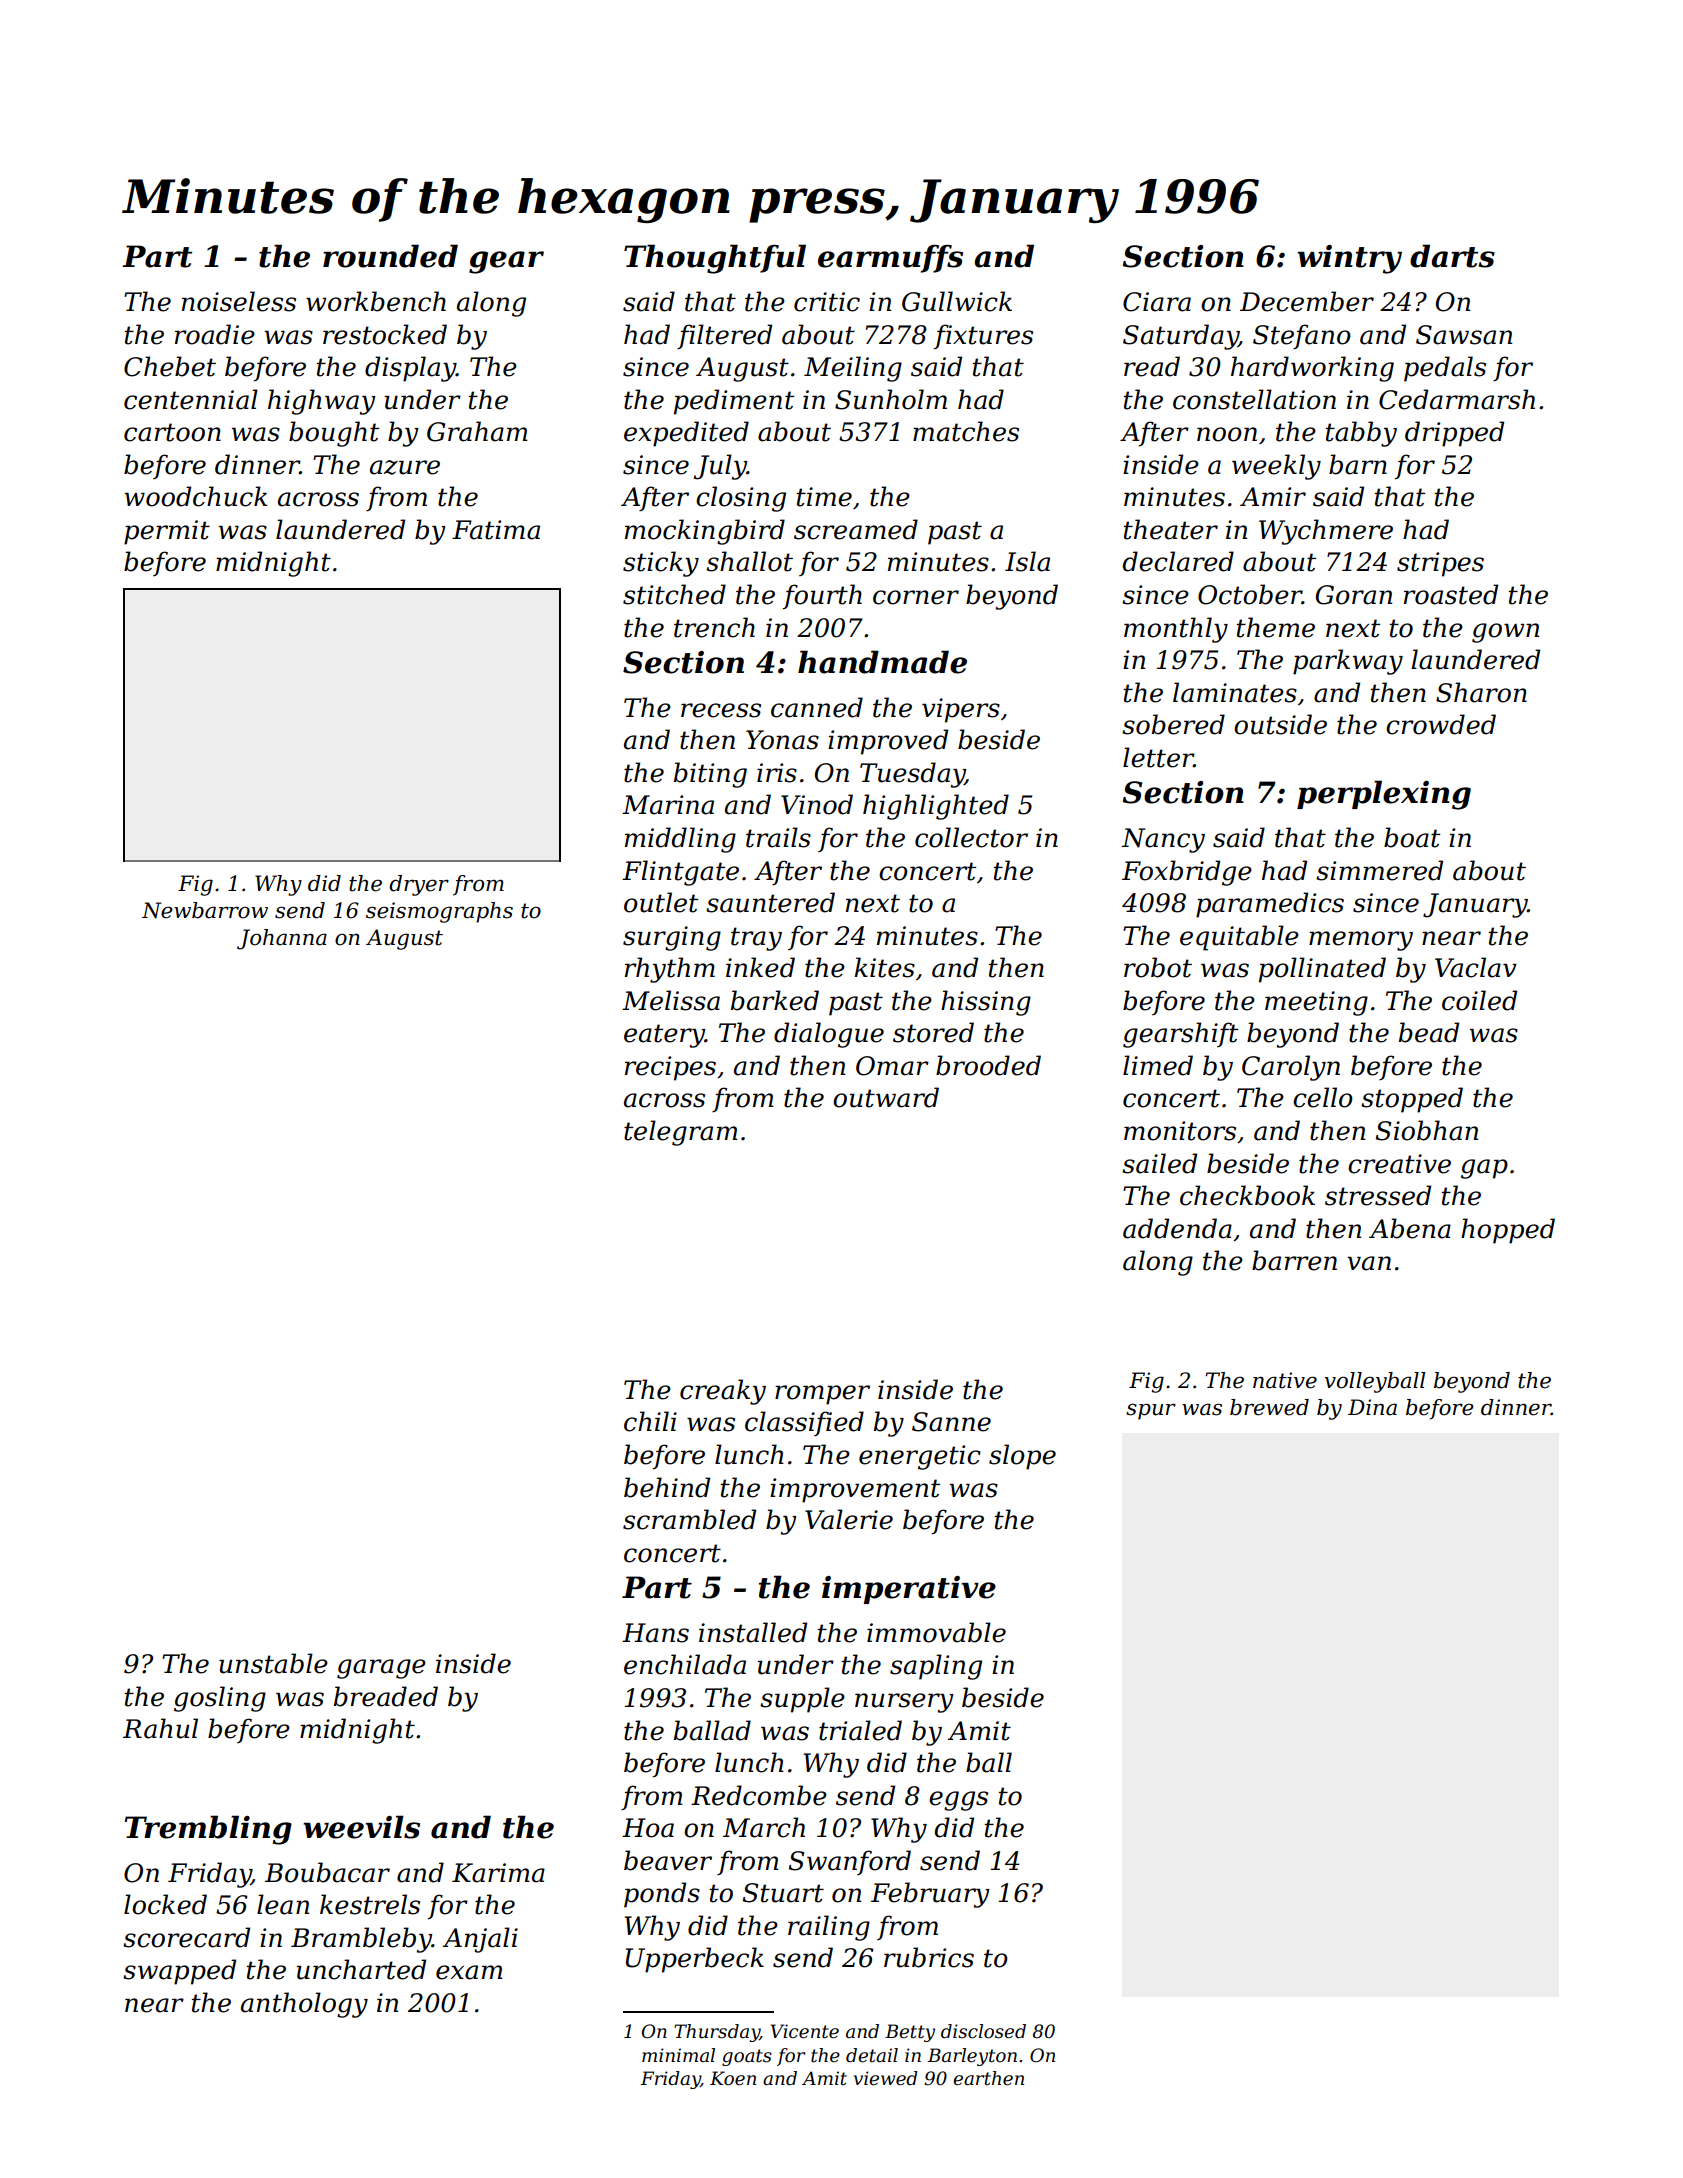 The image size is (1683, 2178). Describe the element at coordinates (1158, 757) in the document. I see `letter` at that location.
